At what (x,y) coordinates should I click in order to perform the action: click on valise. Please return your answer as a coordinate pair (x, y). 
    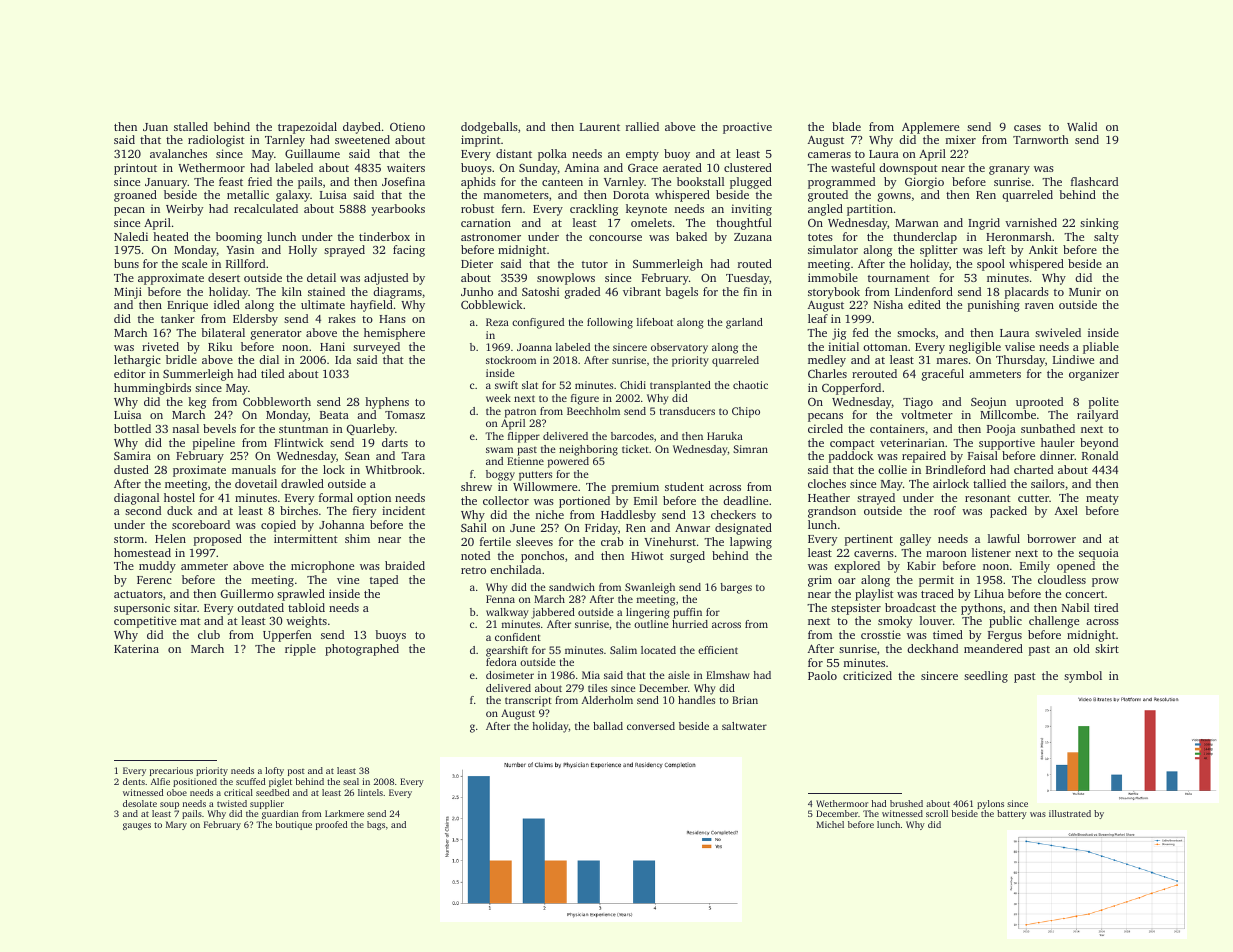
    Looking at the image, I should click on (1020, 346).
